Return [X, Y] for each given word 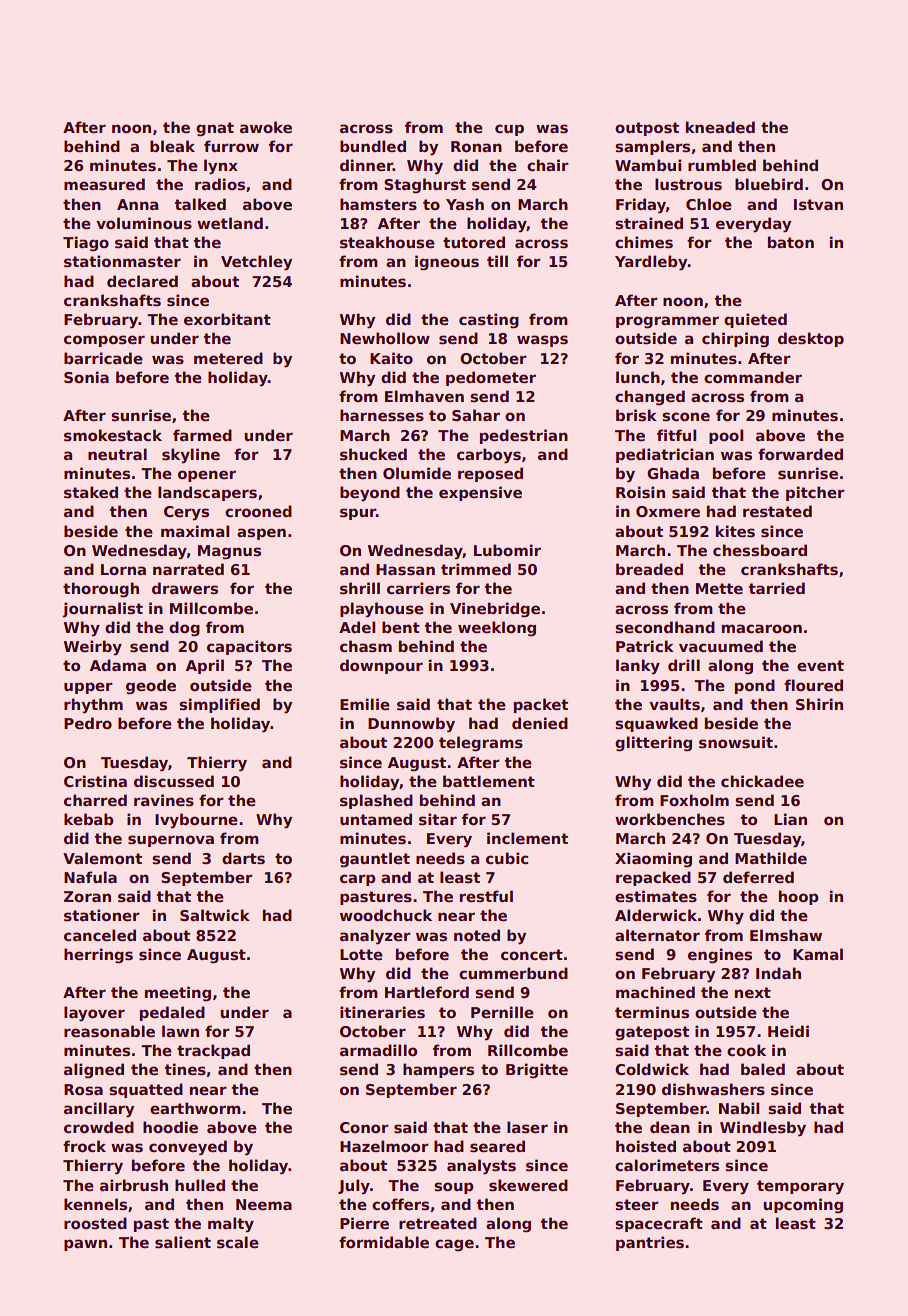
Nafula [90, 877]
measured [104, 184]
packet [541, 705]
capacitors [249, 647]
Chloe [709, 204]
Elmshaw [786, 935]
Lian [790, 819]
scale [238, 1242]
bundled [373, 146]
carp [358, 880]
